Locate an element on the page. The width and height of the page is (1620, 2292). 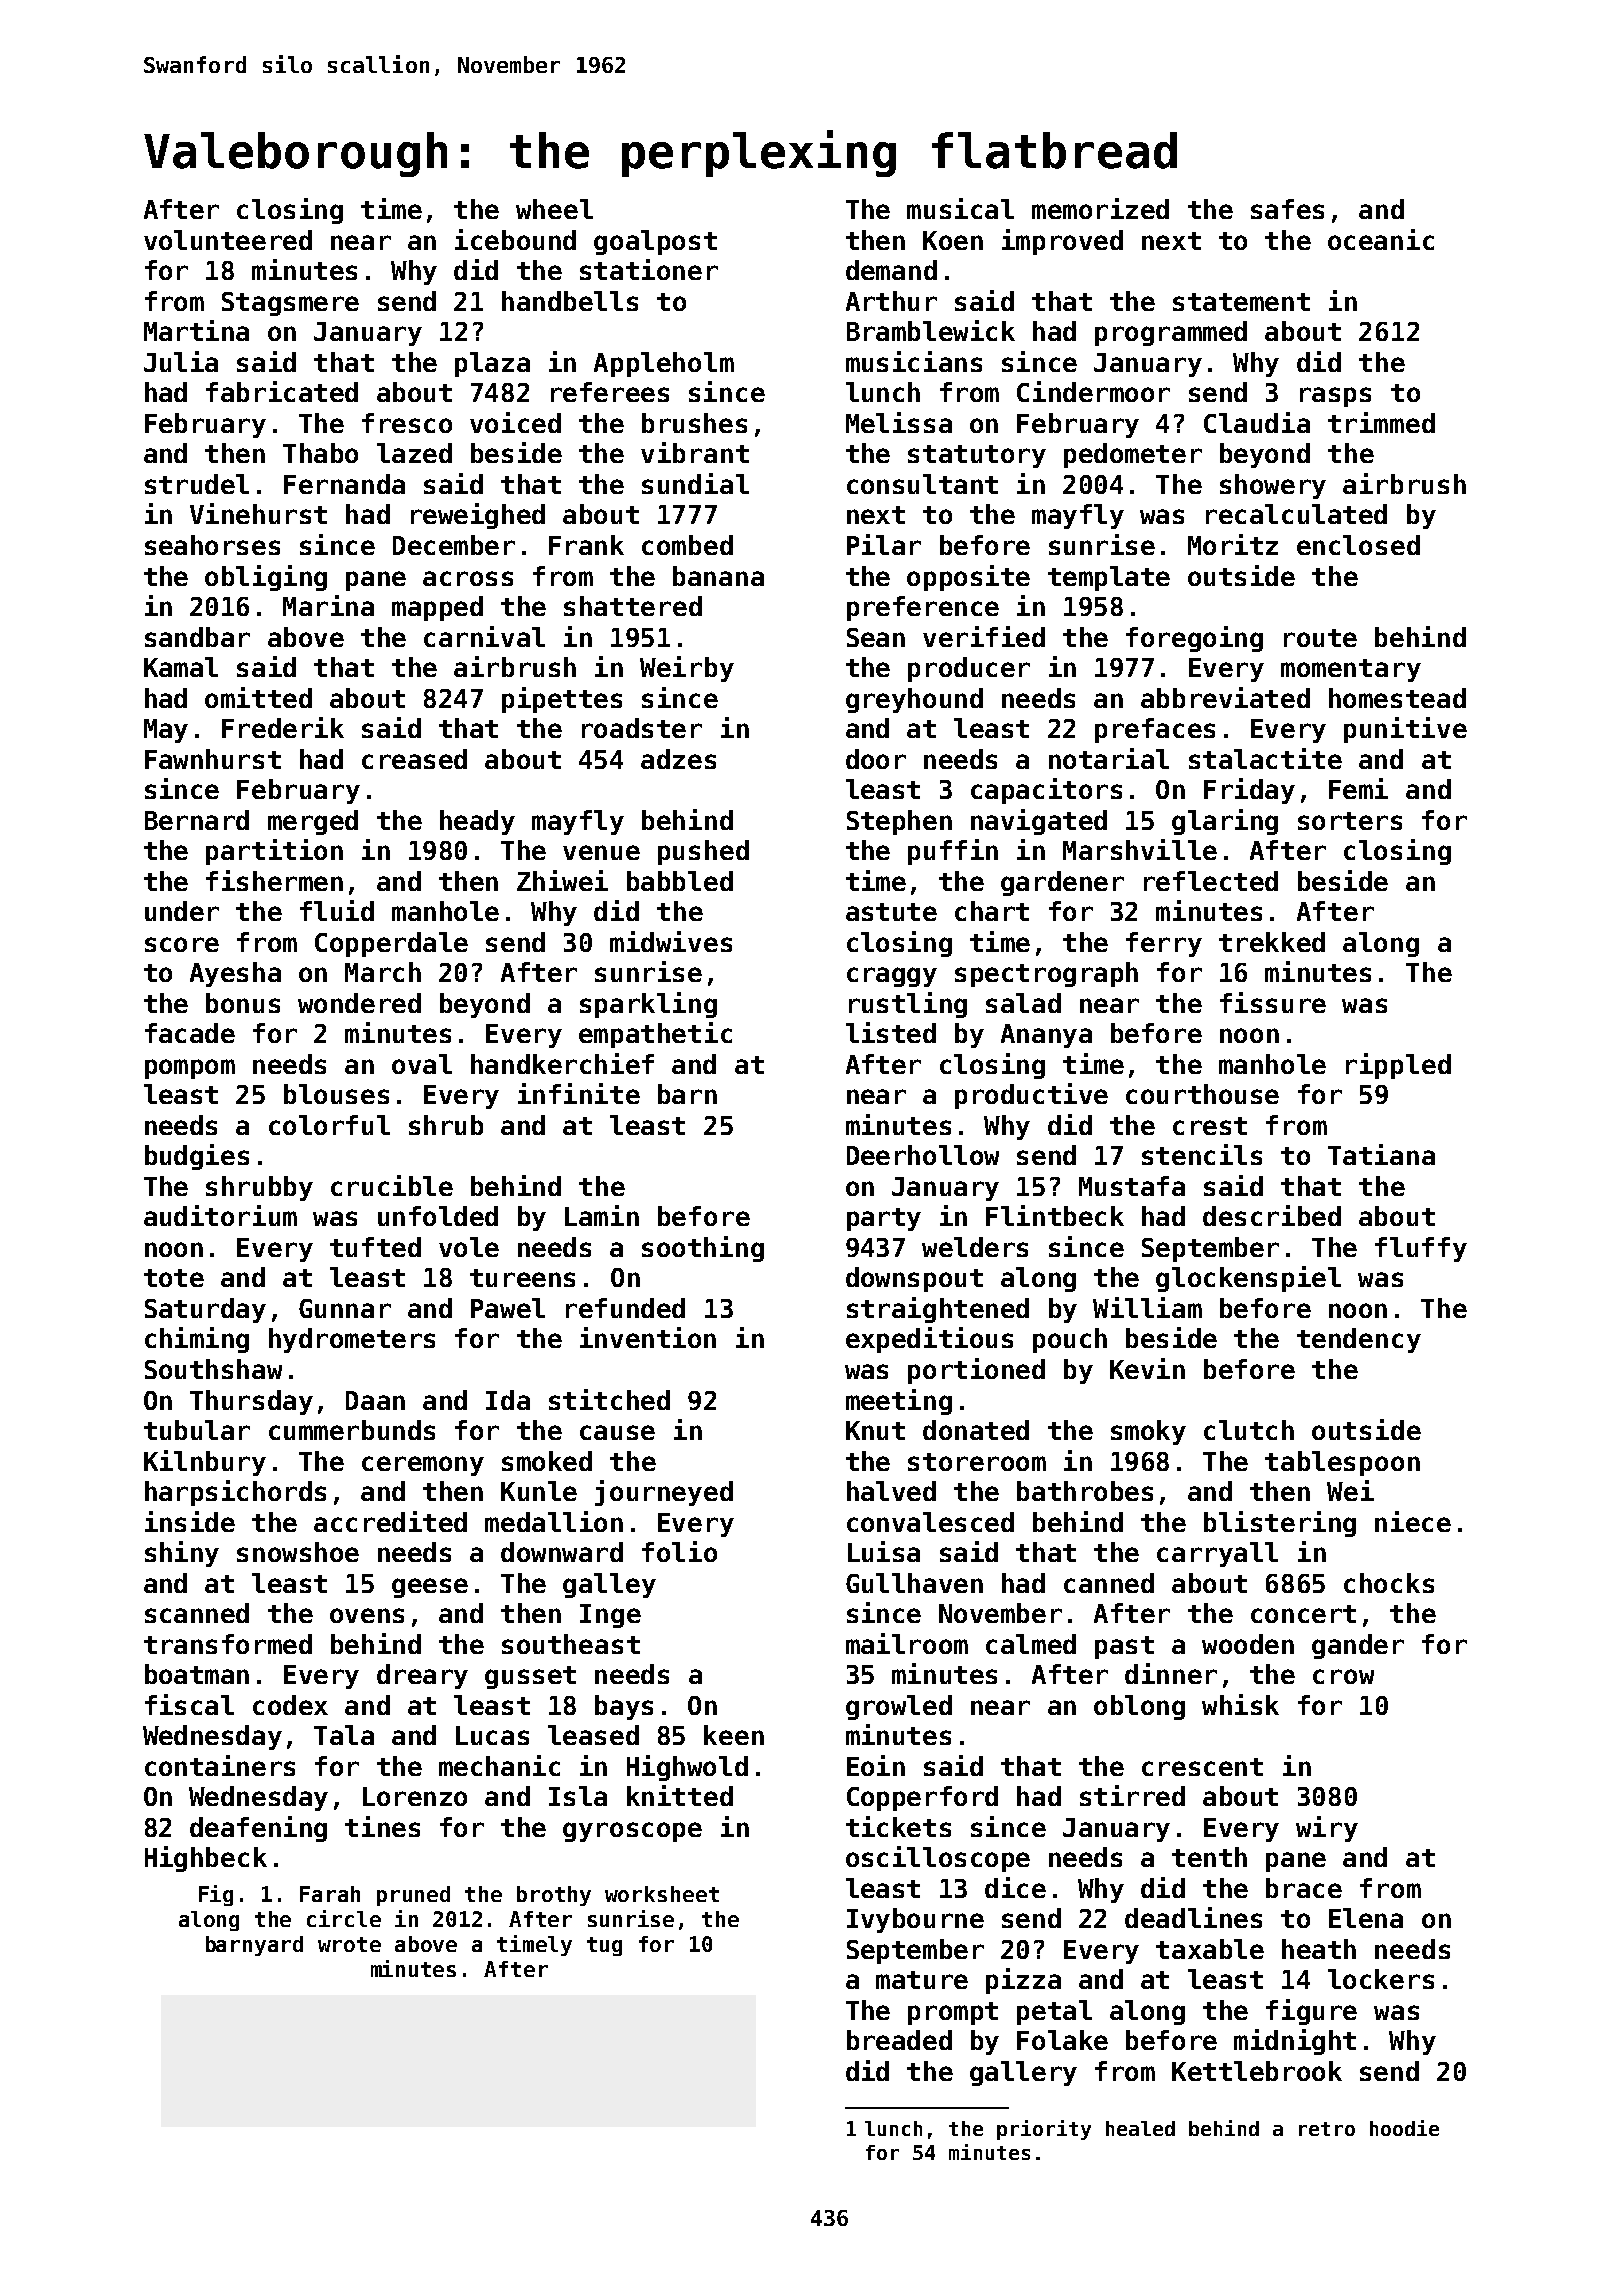
chart is located at coordinates (992, 911).
